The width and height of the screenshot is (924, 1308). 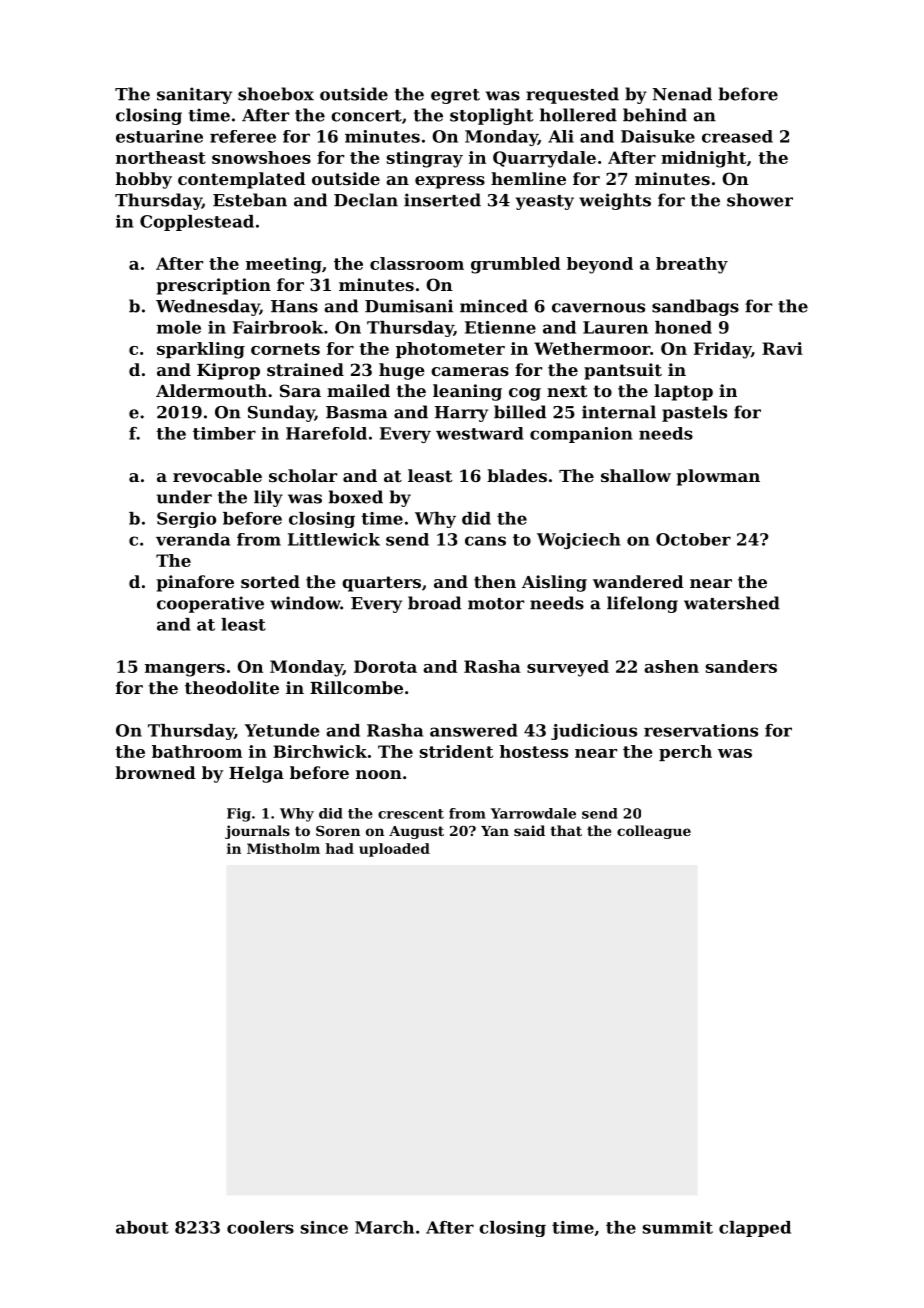 I want to click on Dorota, so click(x=385, y=666).
